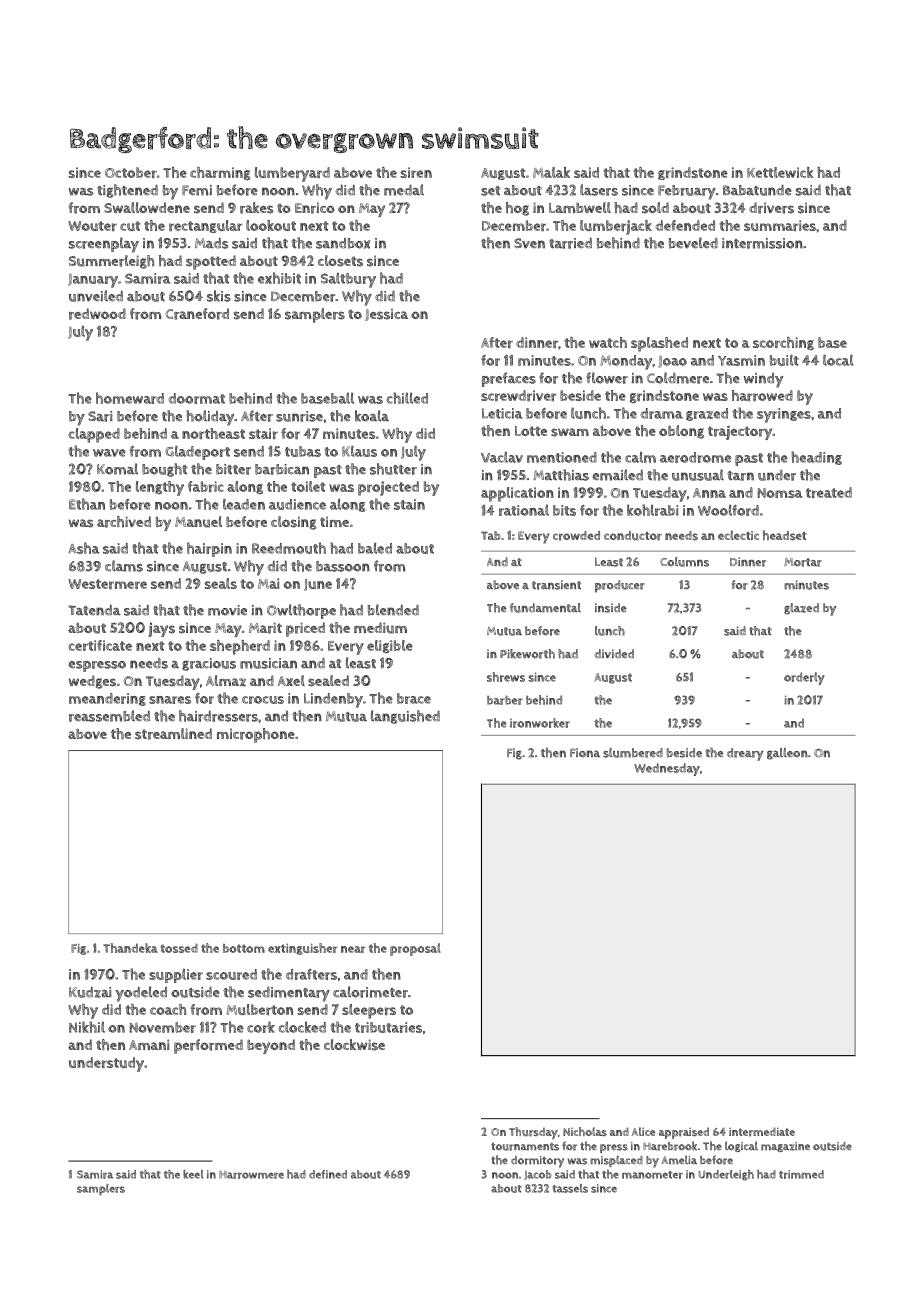 The image size is (924, 1314). What do you see at coordinates (92, 226) in the image?
I see `Wouter` at bounding box center [92, 226].
